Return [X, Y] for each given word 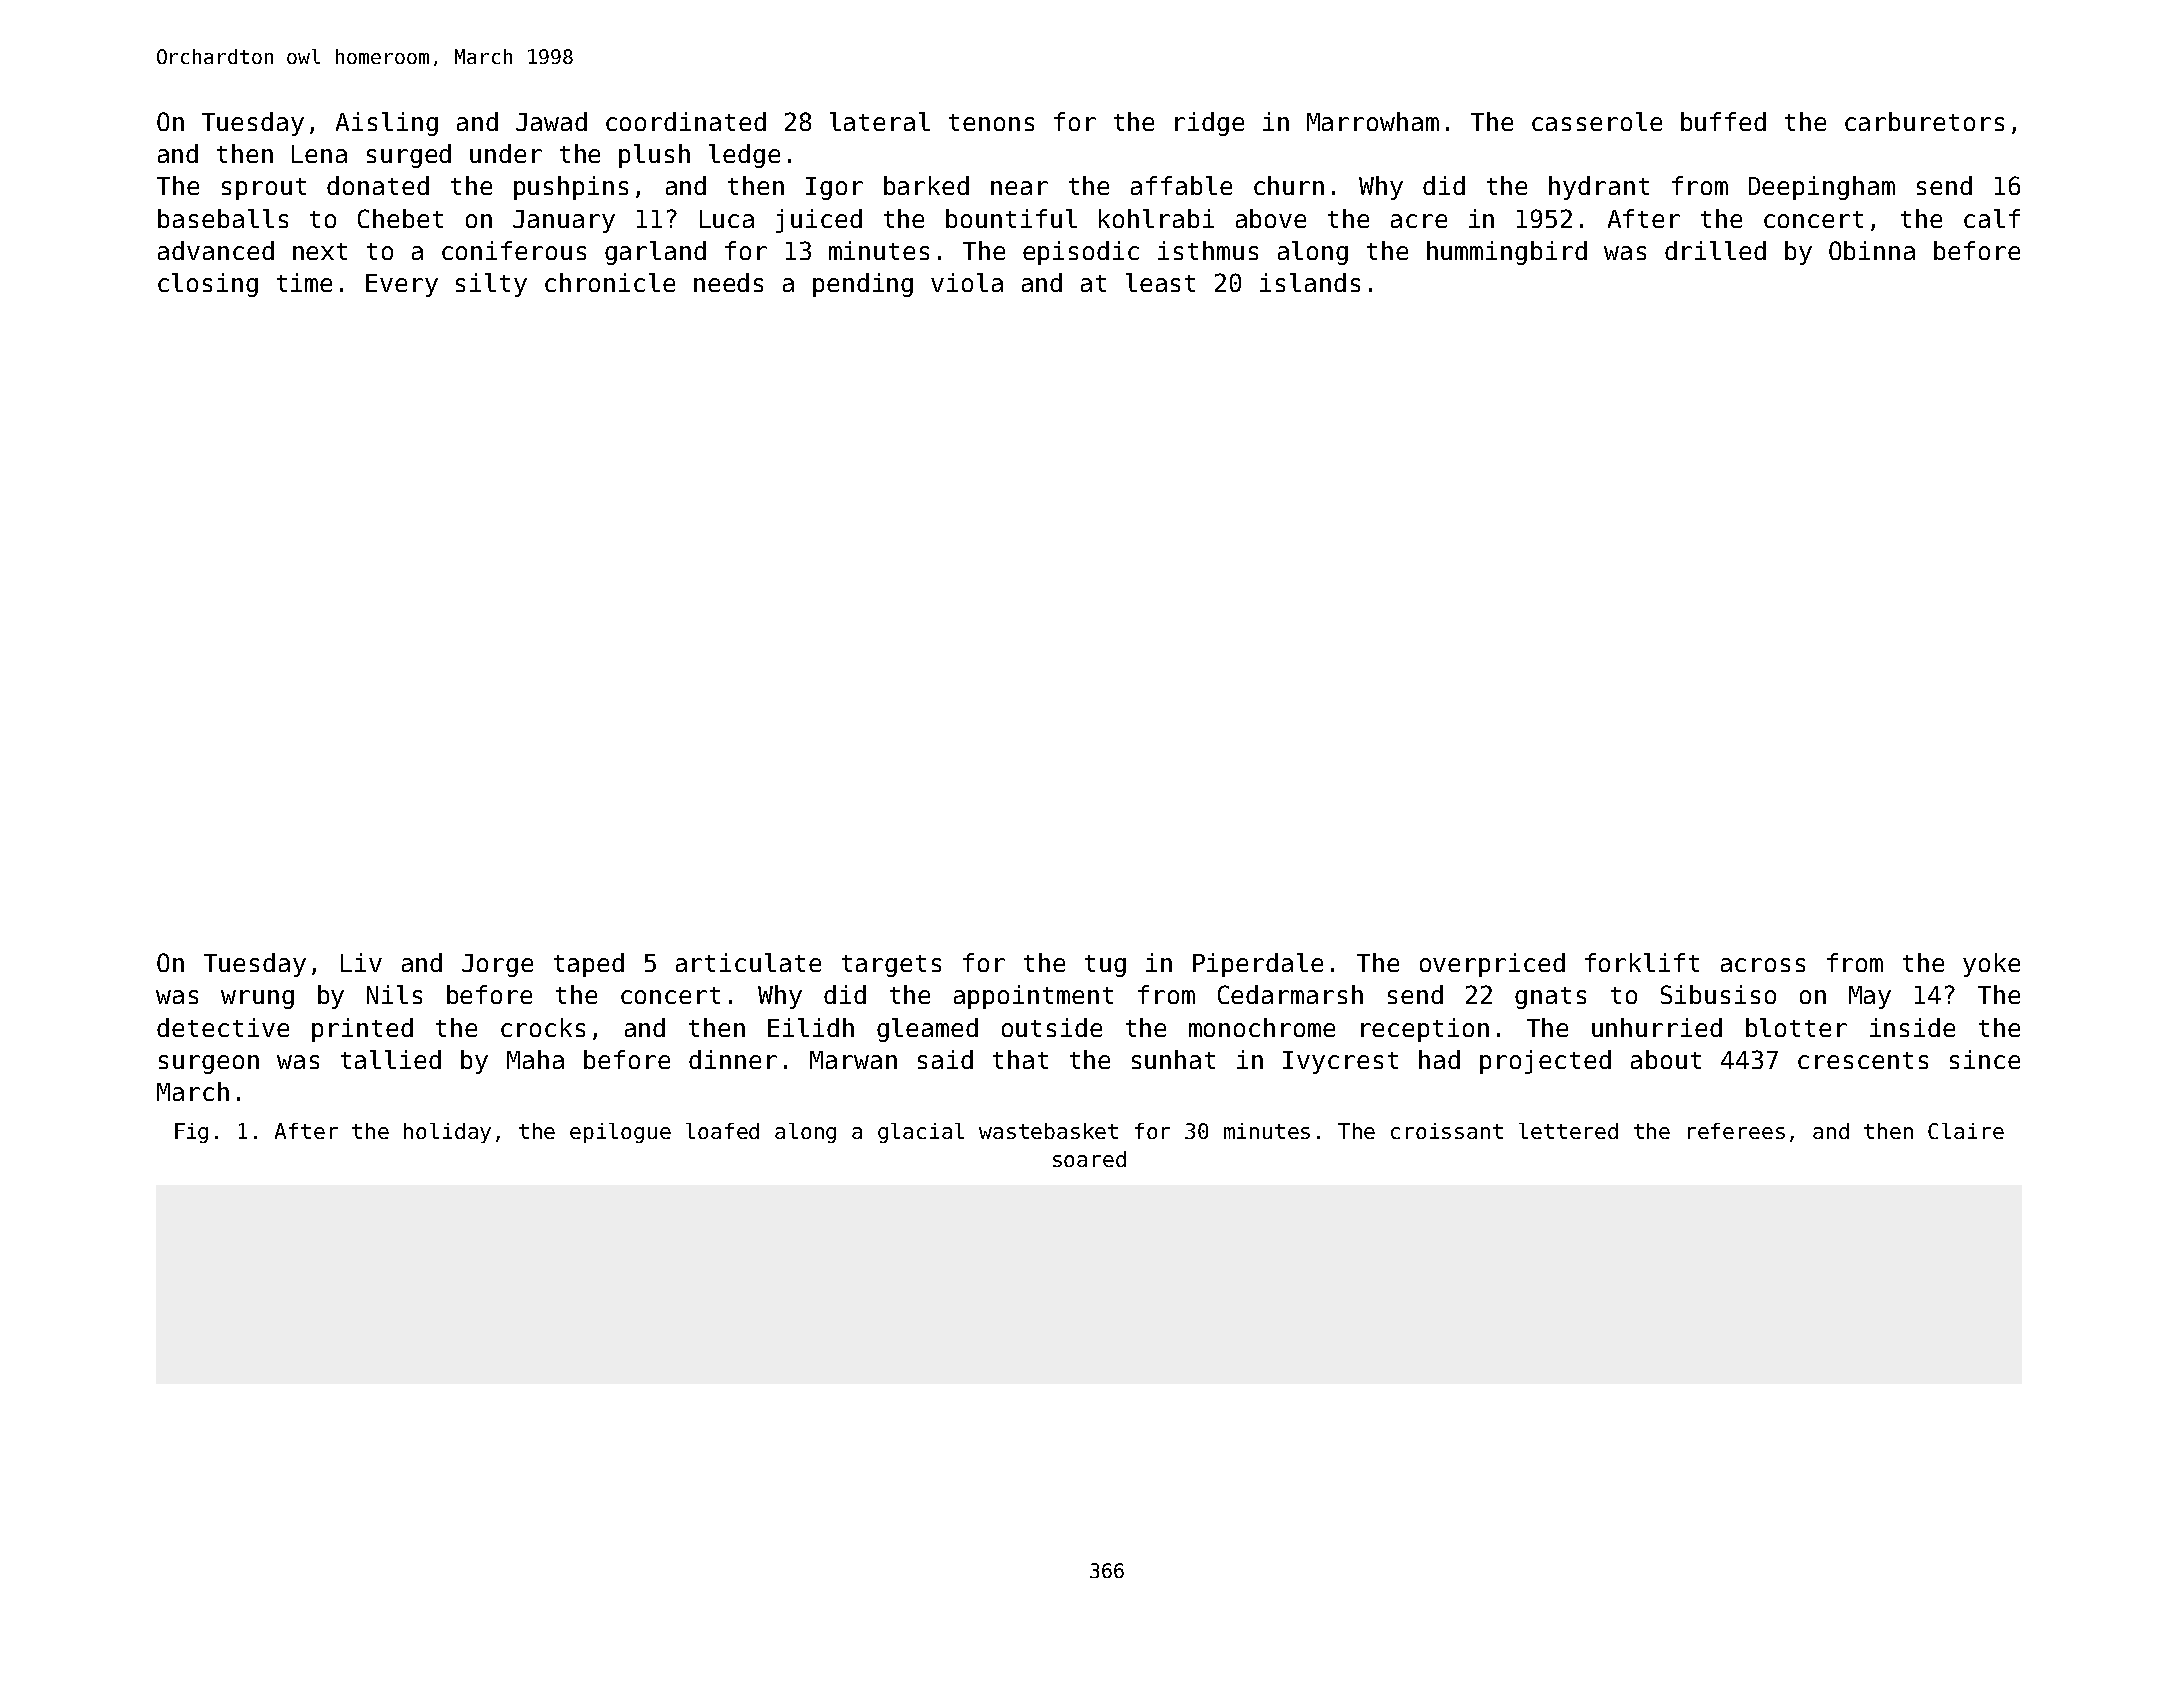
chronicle [610, 282]
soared [1089, 1159]
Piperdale [1258, 965]
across [1763, 965]
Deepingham [1822, 188]
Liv [361, 962]
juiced [819, 221]
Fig [191, 1133]
